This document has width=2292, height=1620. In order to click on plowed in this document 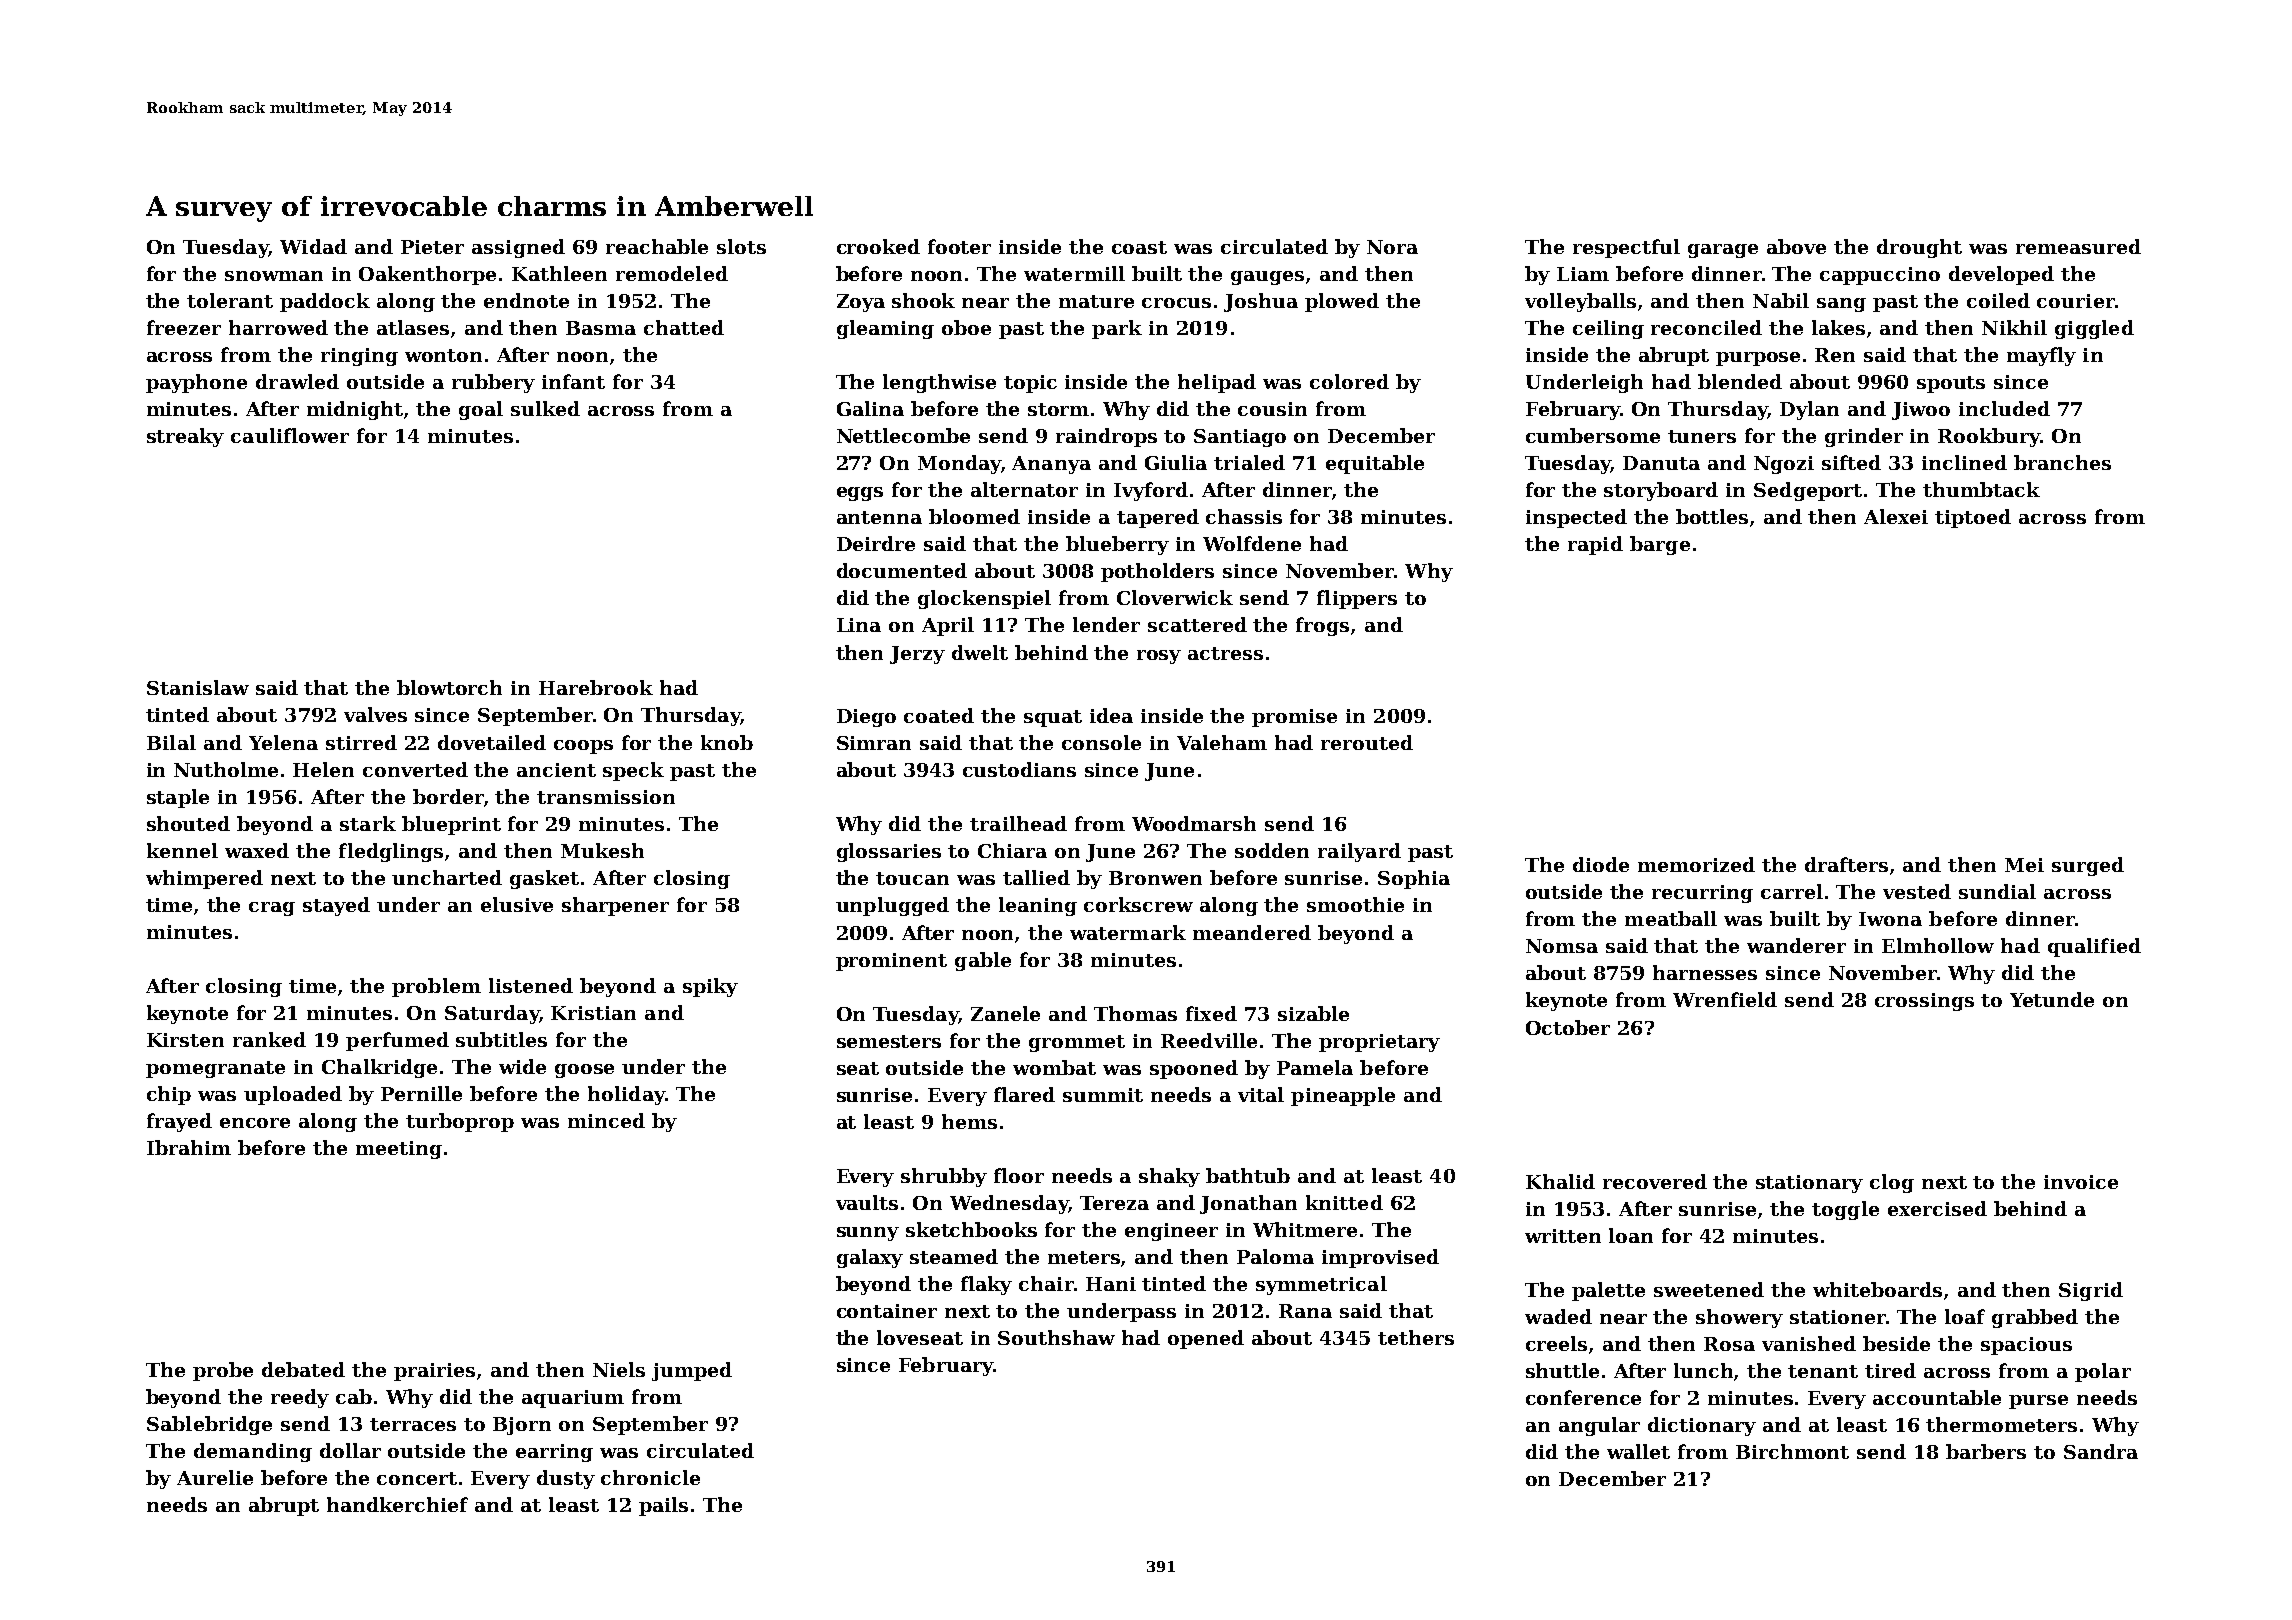, I will do `click(1342, 302)`.
